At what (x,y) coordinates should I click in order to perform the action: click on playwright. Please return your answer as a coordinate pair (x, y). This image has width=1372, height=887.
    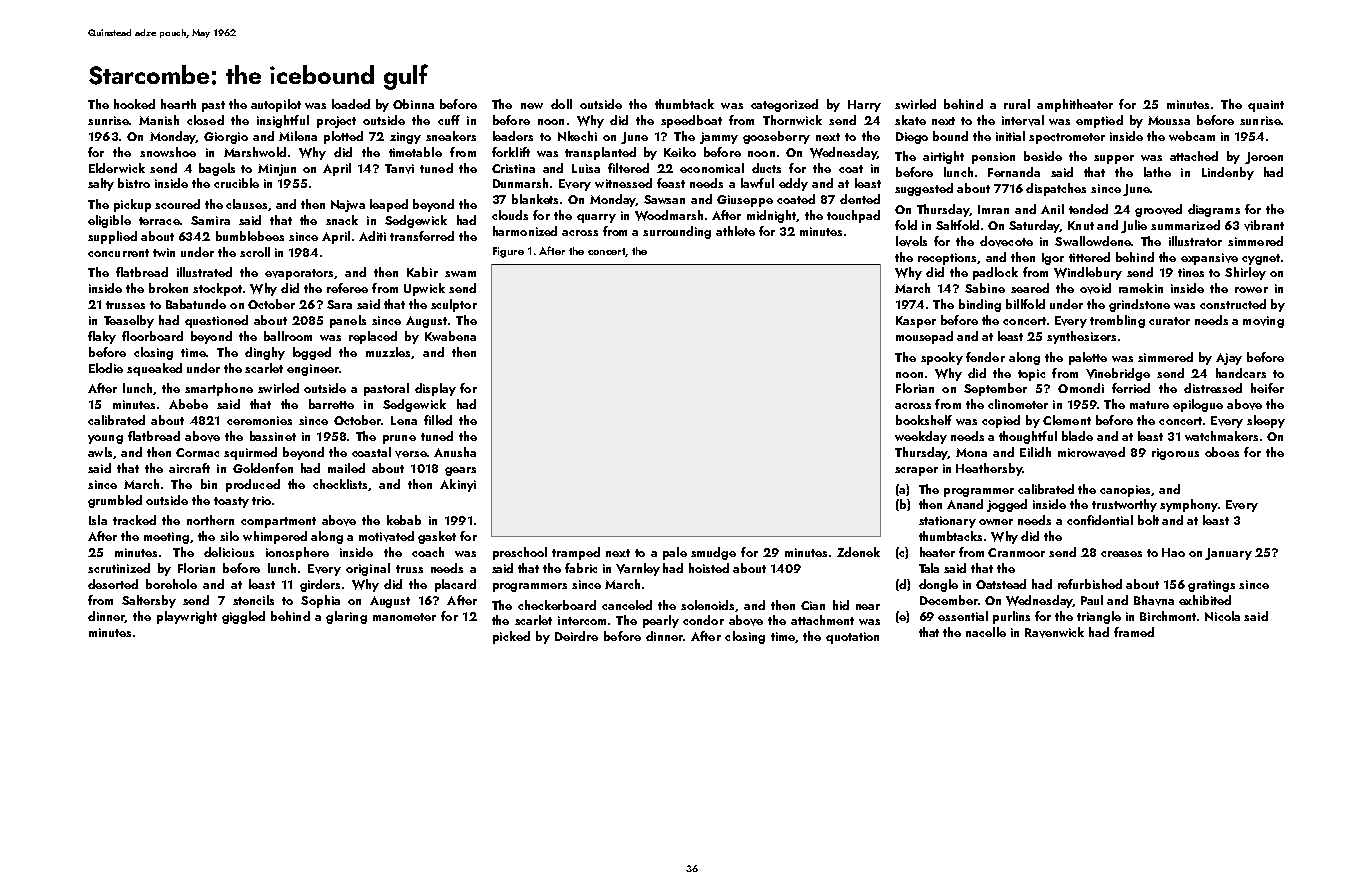
    Looking at the image, I should click on (187, 617).
